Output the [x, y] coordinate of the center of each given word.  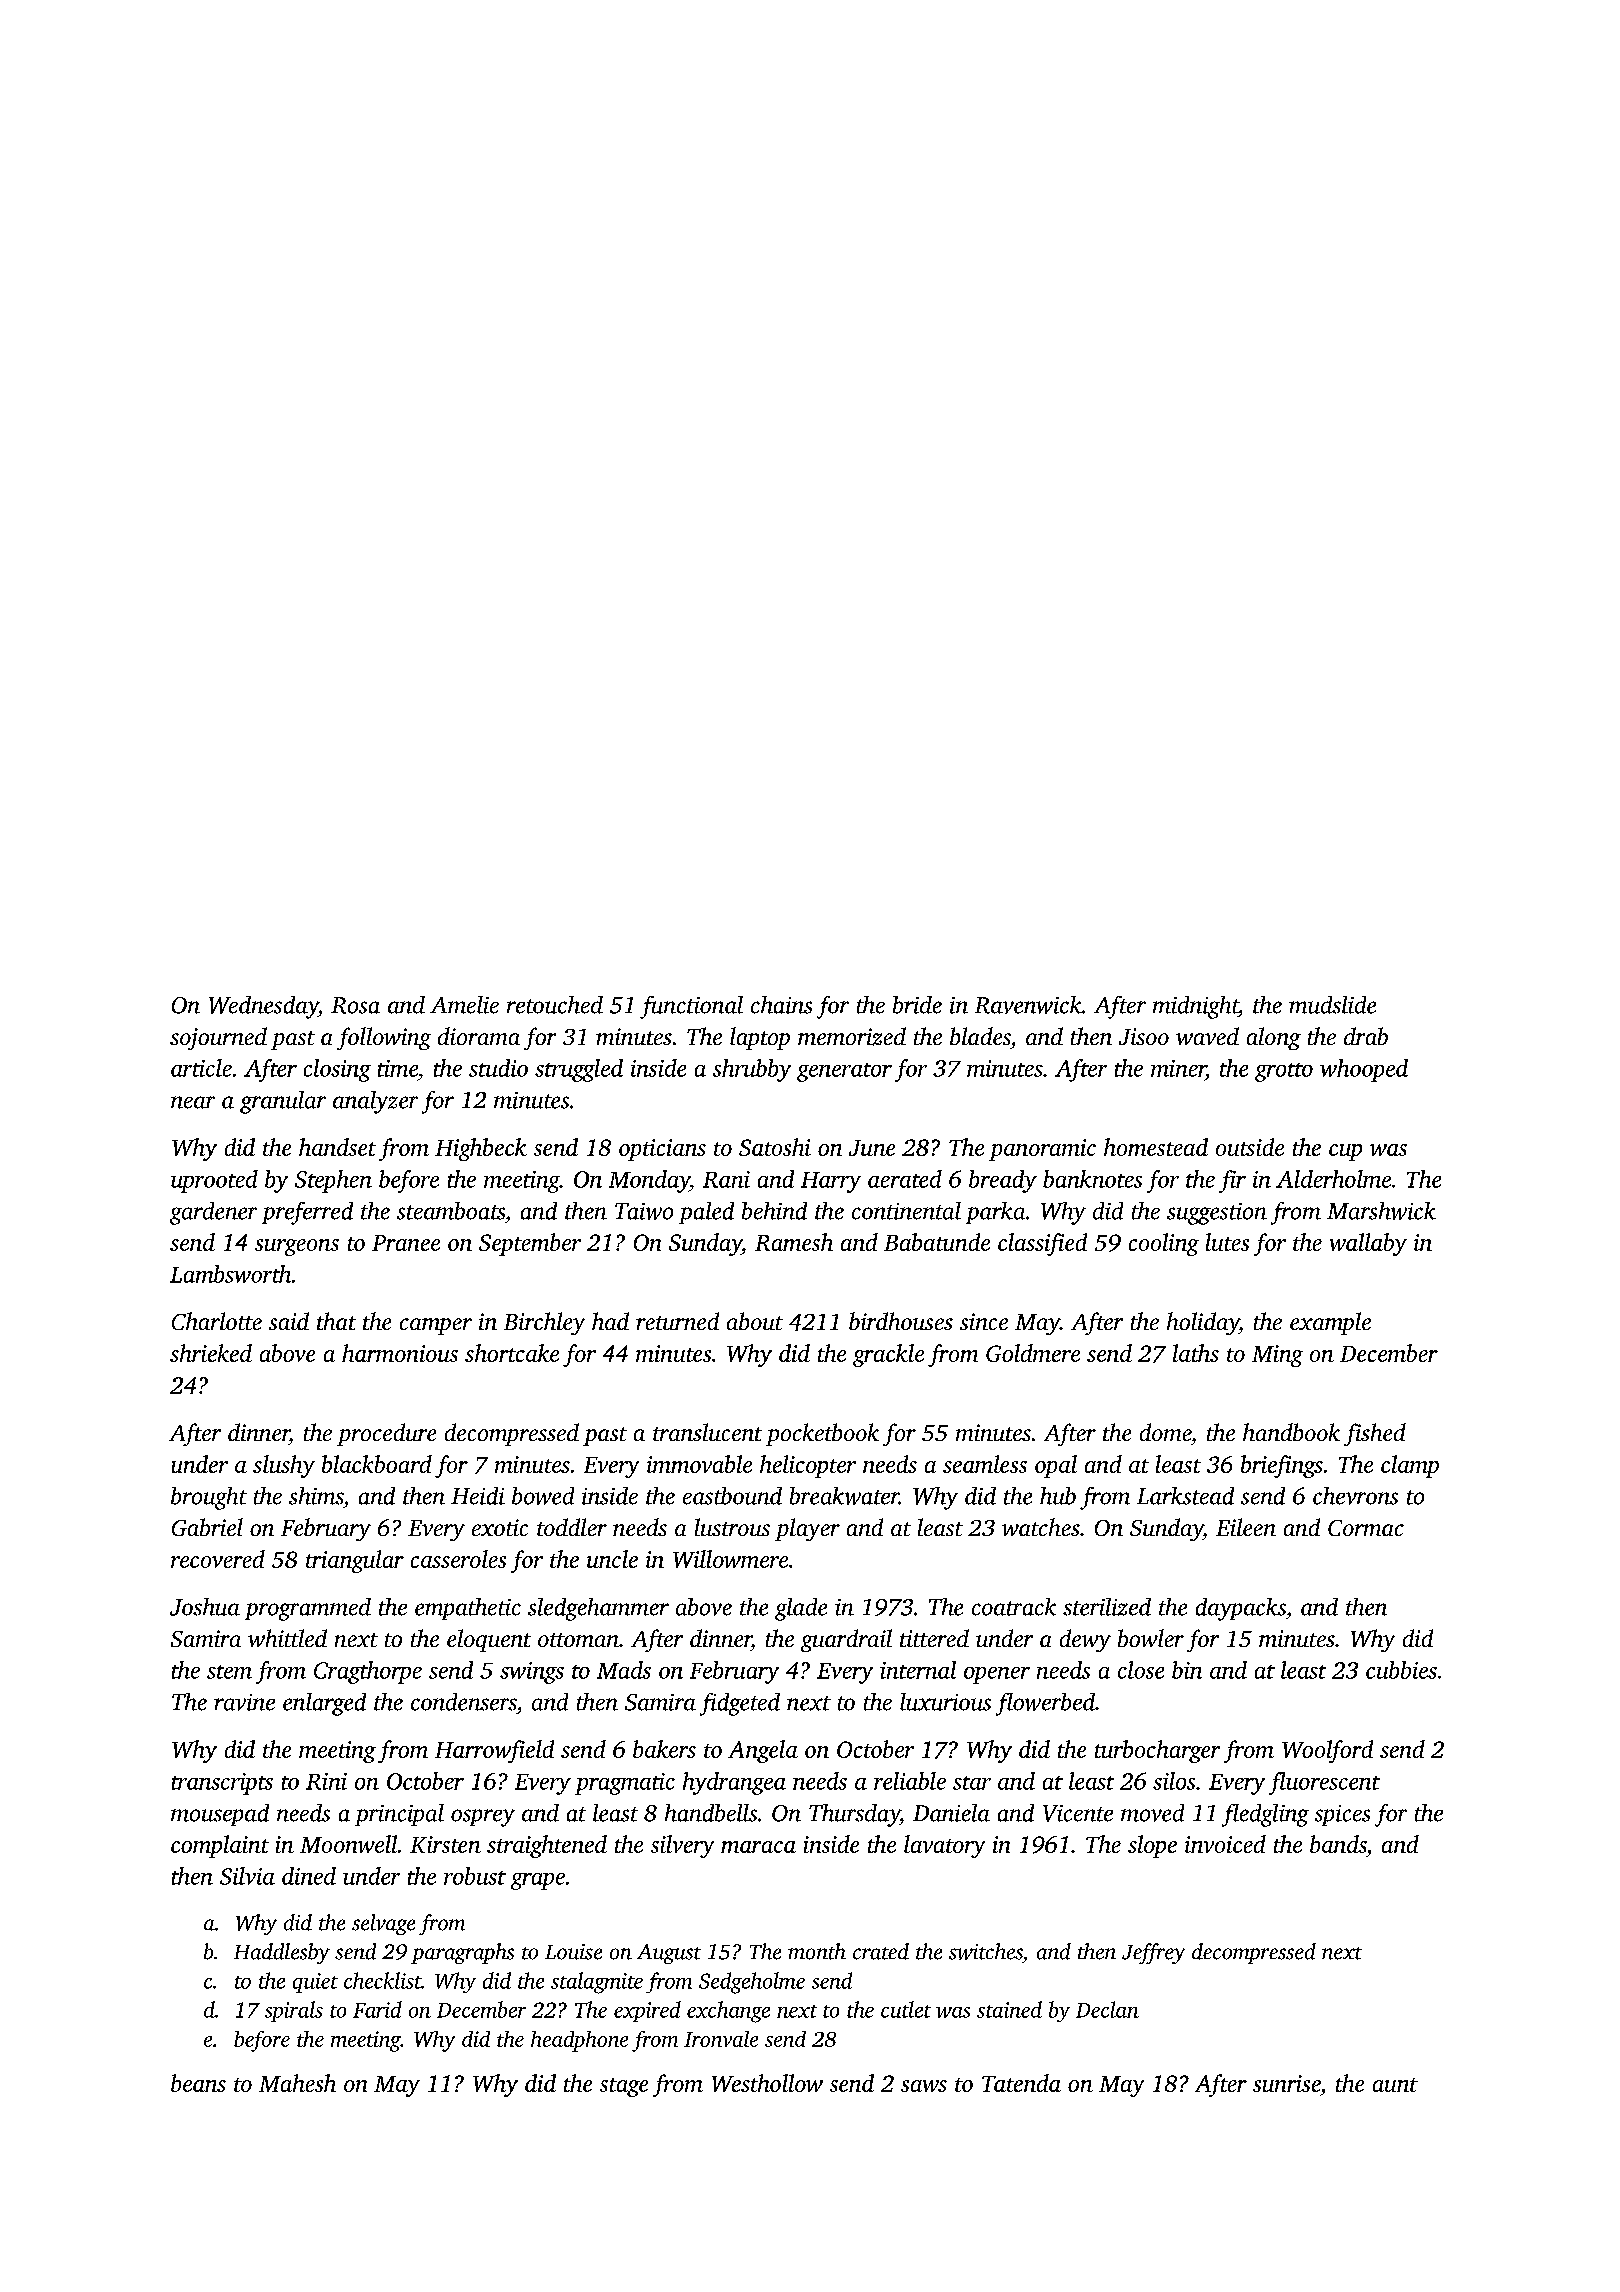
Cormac [1366, 1528]
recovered [218, 1559]
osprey [483, 1818]
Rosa [355, 1005]
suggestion [1217, 1214]
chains [781, 1005]
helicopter [808, 1466]
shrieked [211, 1353]
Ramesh [794, 1242]
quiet [315, 1983]
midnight [1195, 1007]
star [972, 1783]
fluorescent [1324, 1783]
